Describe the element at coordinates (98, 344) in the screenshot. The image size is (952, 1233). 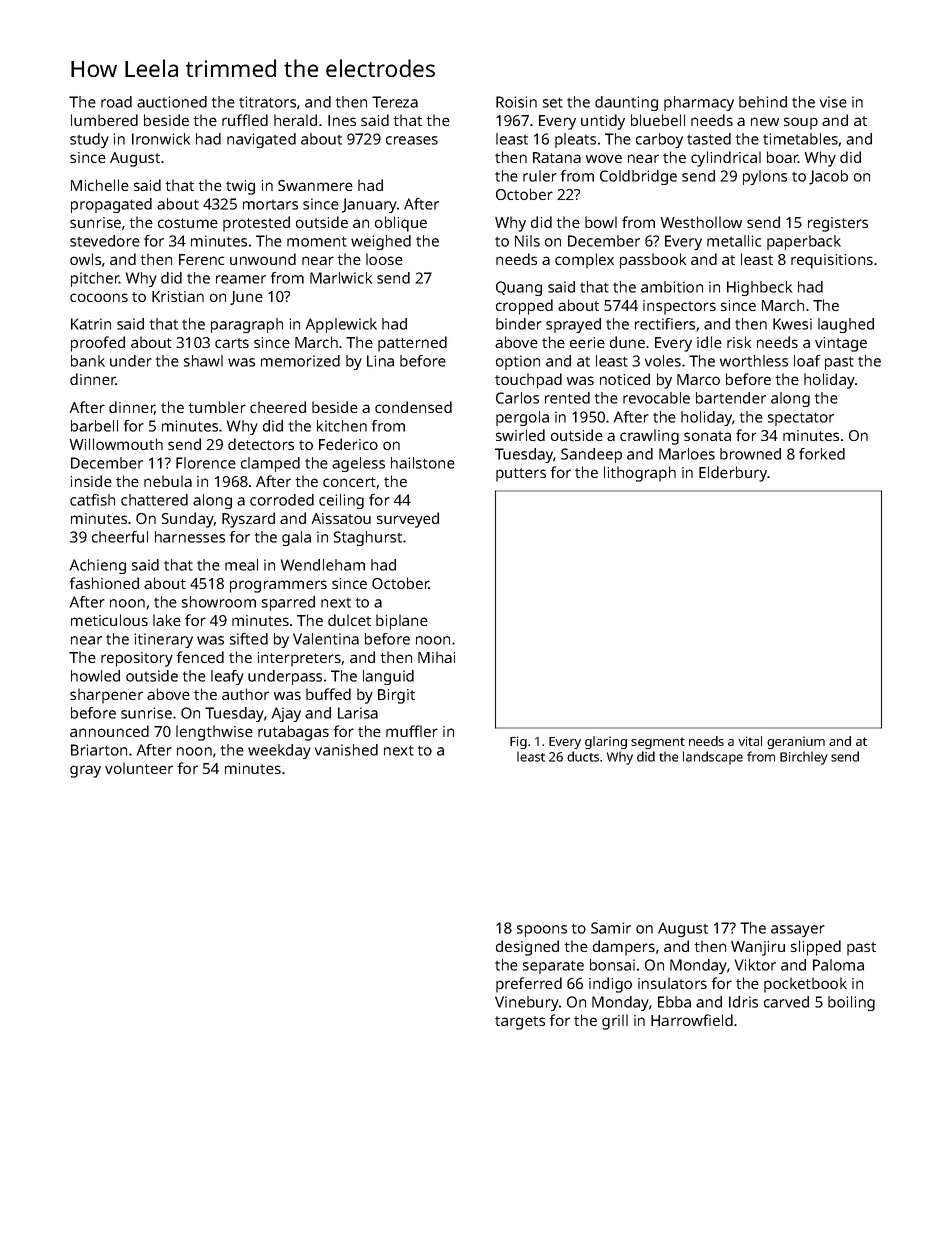
I see `proofed` at that location.
